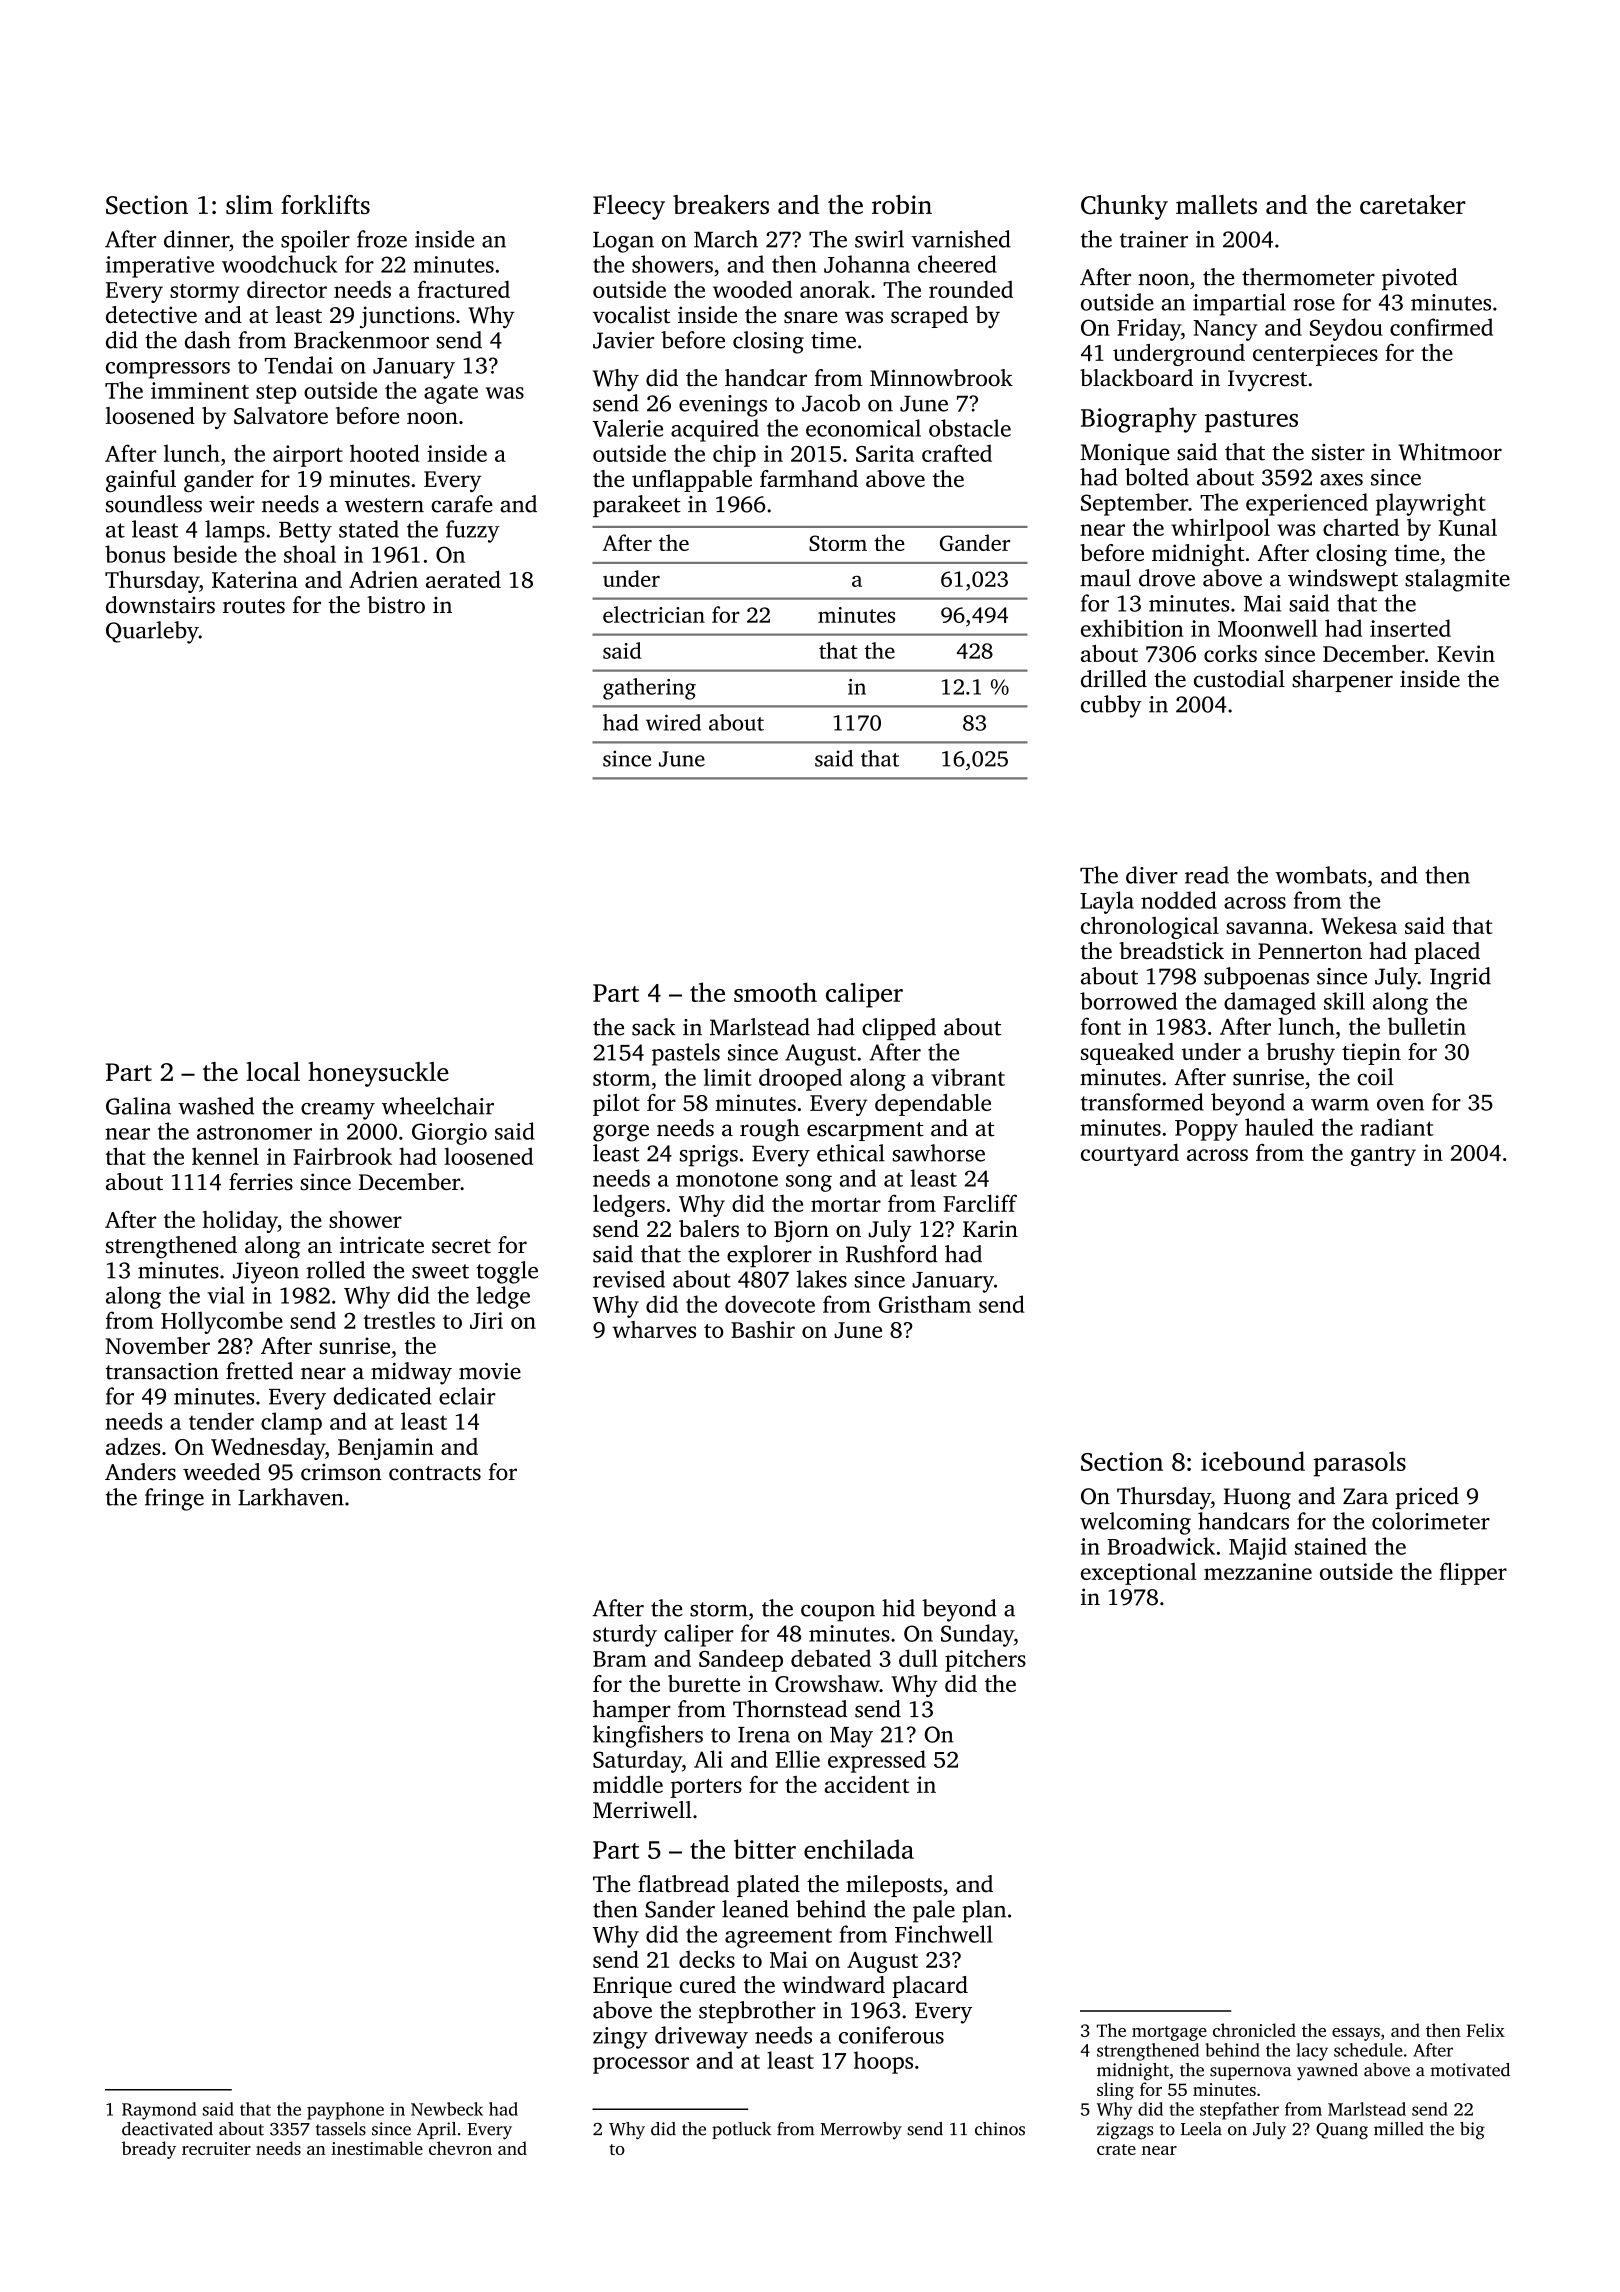  Describe the element at coordinates (254, 1132) in the image. I see `astronomer` at that location.
